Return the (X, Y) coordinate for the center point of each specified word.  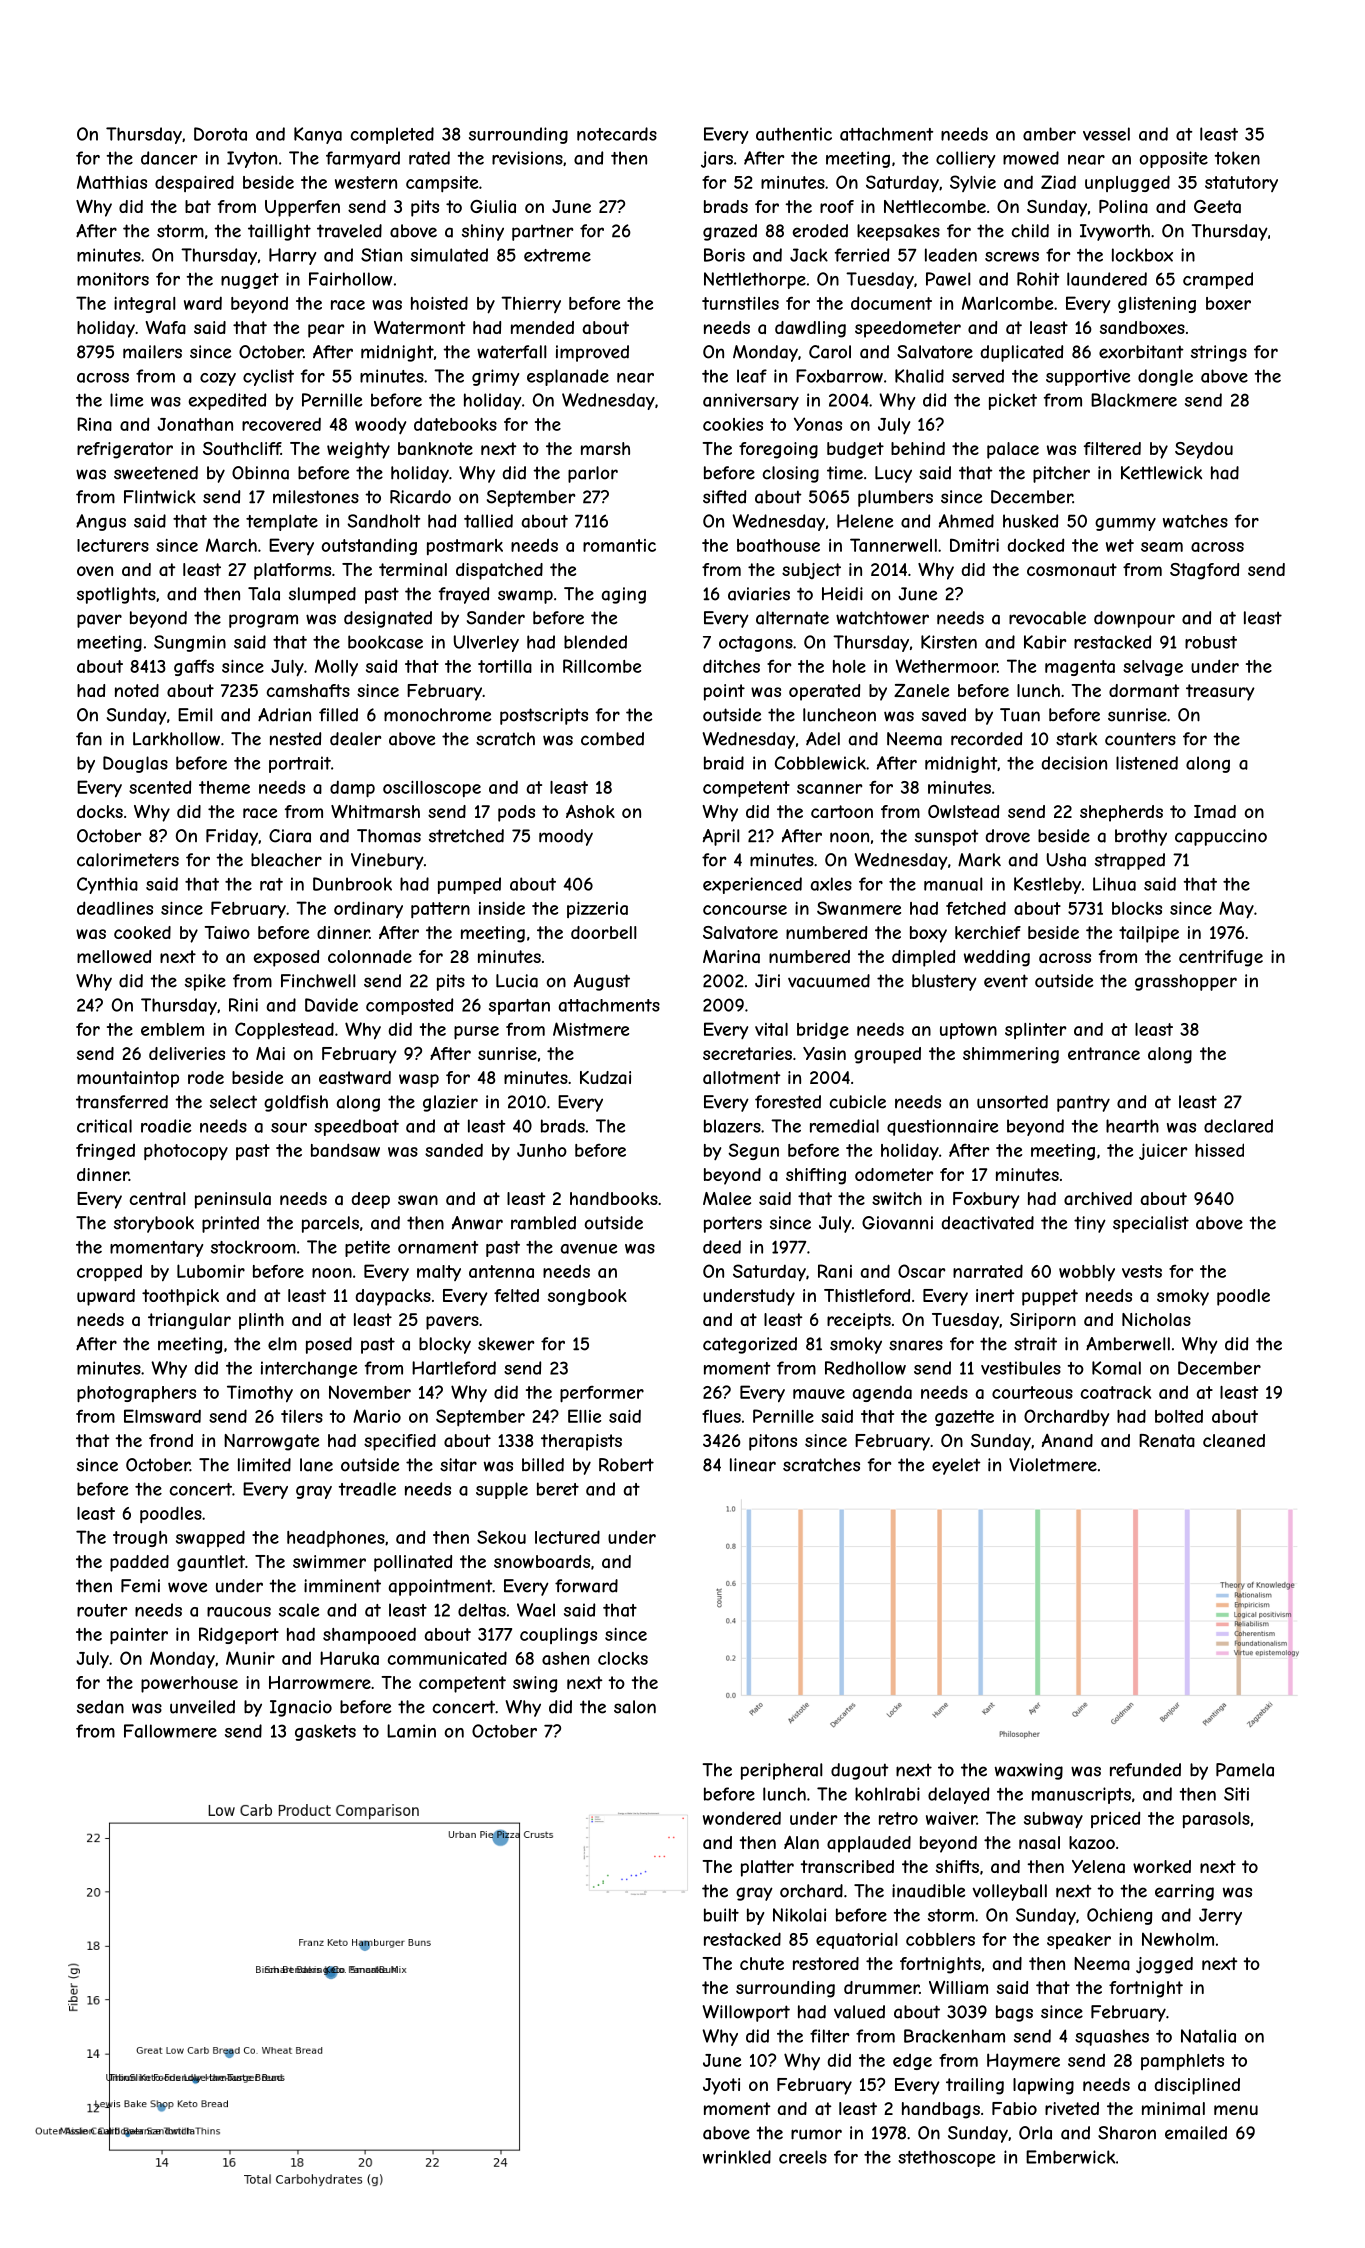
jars (717, 159)
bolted (1179, 1416)
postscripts (544, 716)
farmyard (363, 159)
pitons (773, 1442)
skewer (506, 1344)
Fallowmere (170, 1731)
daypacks (393, 1297)
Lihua (1114, 884)
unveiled (202, 1707)
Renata (1167, 1440)
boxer (1228, 303)
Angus (101, 522)
